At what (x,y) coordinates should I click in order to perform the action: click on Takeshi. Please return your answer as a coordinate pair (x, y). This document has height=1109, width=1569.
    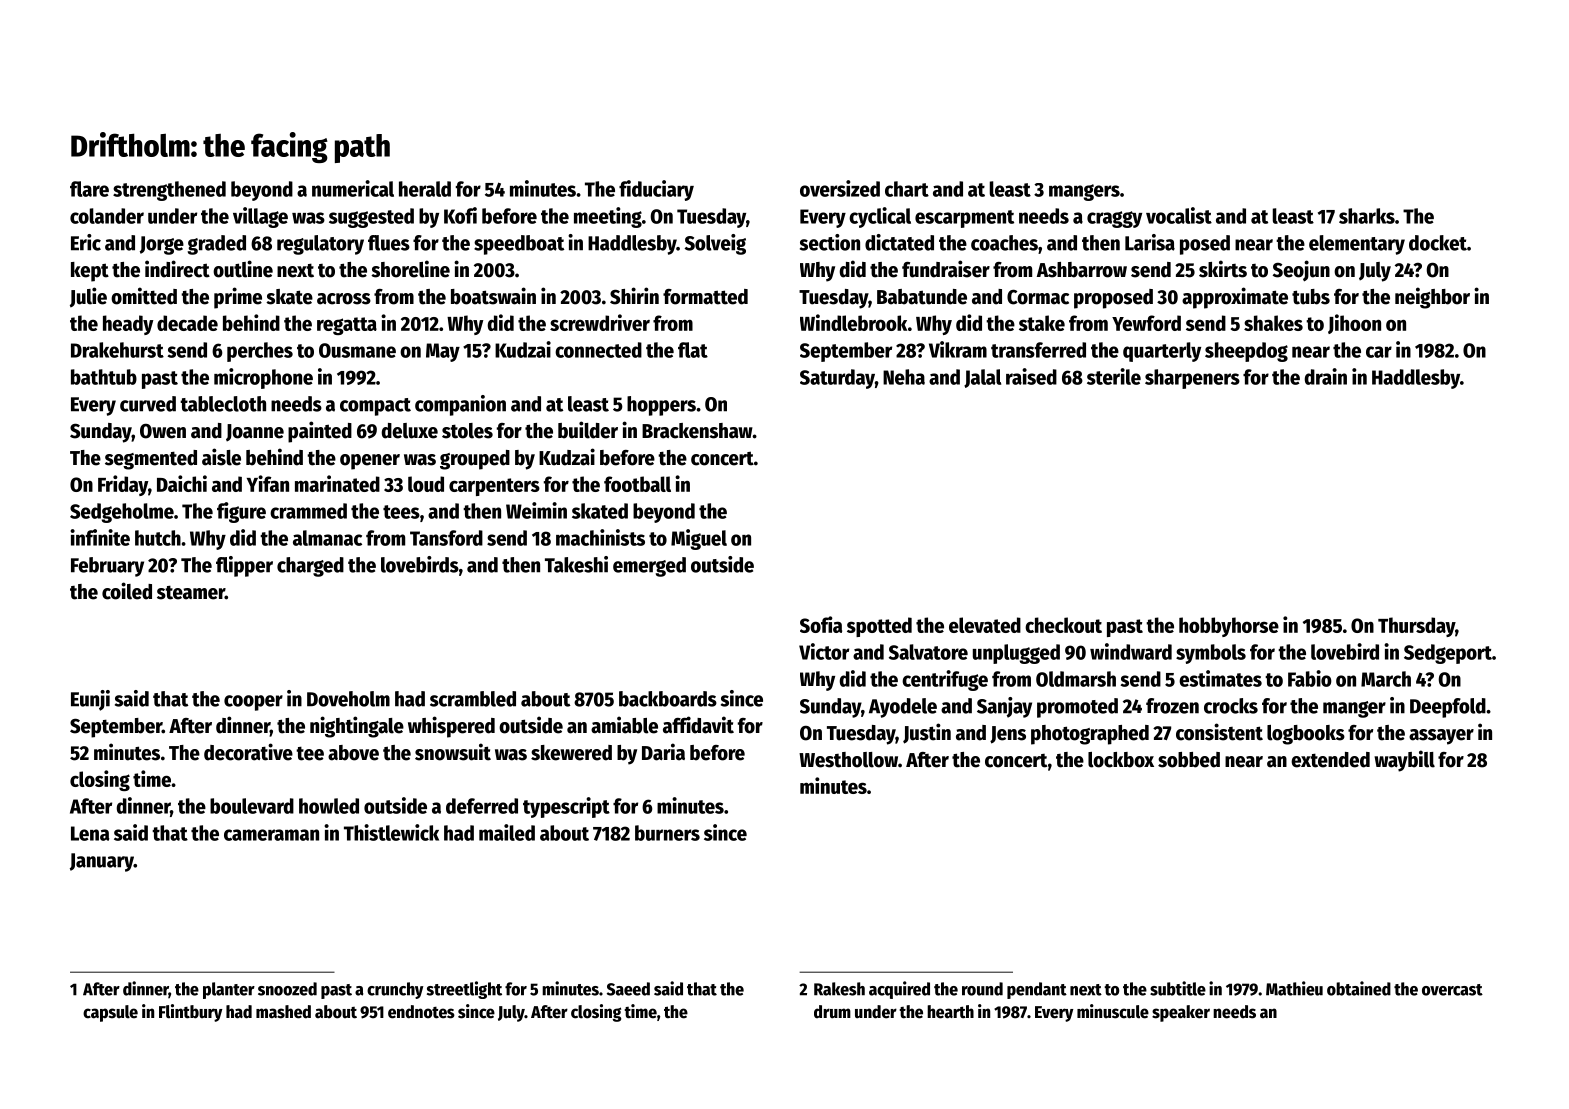
    Looking at the image, I should click on (576, 564).
